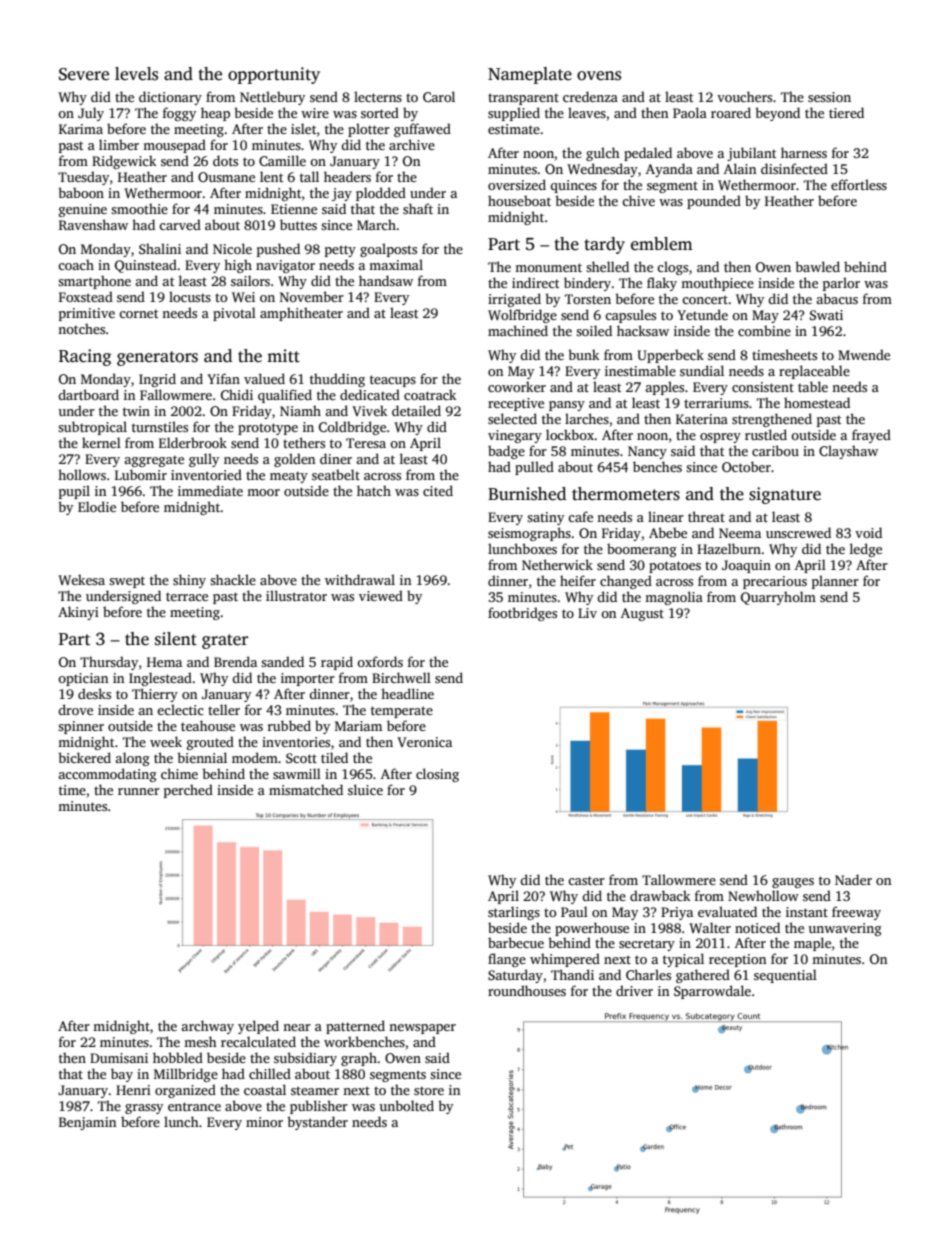 This screenshot has height=1233, width=952. What do you see at coordinates (83, 679) in the screenshot?
I see `optician` at bounding box center [83, 679].
